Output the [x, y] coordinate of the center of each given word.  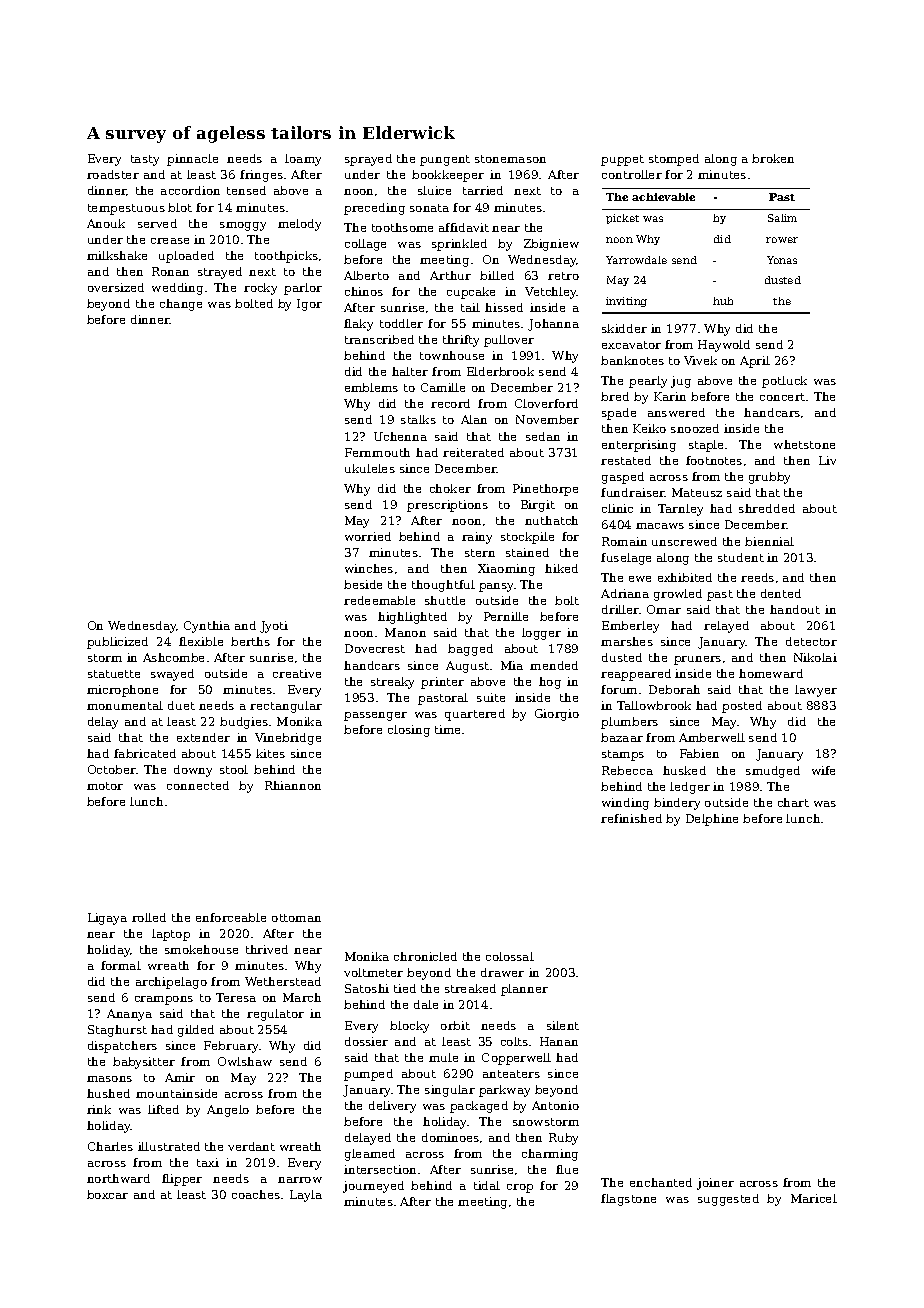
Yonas [782, 260]
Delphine [712, 820]
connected [198, 785]
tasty [145, 160]
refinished [631, 818]
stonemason [510, 159]
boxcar [107, 1194]
